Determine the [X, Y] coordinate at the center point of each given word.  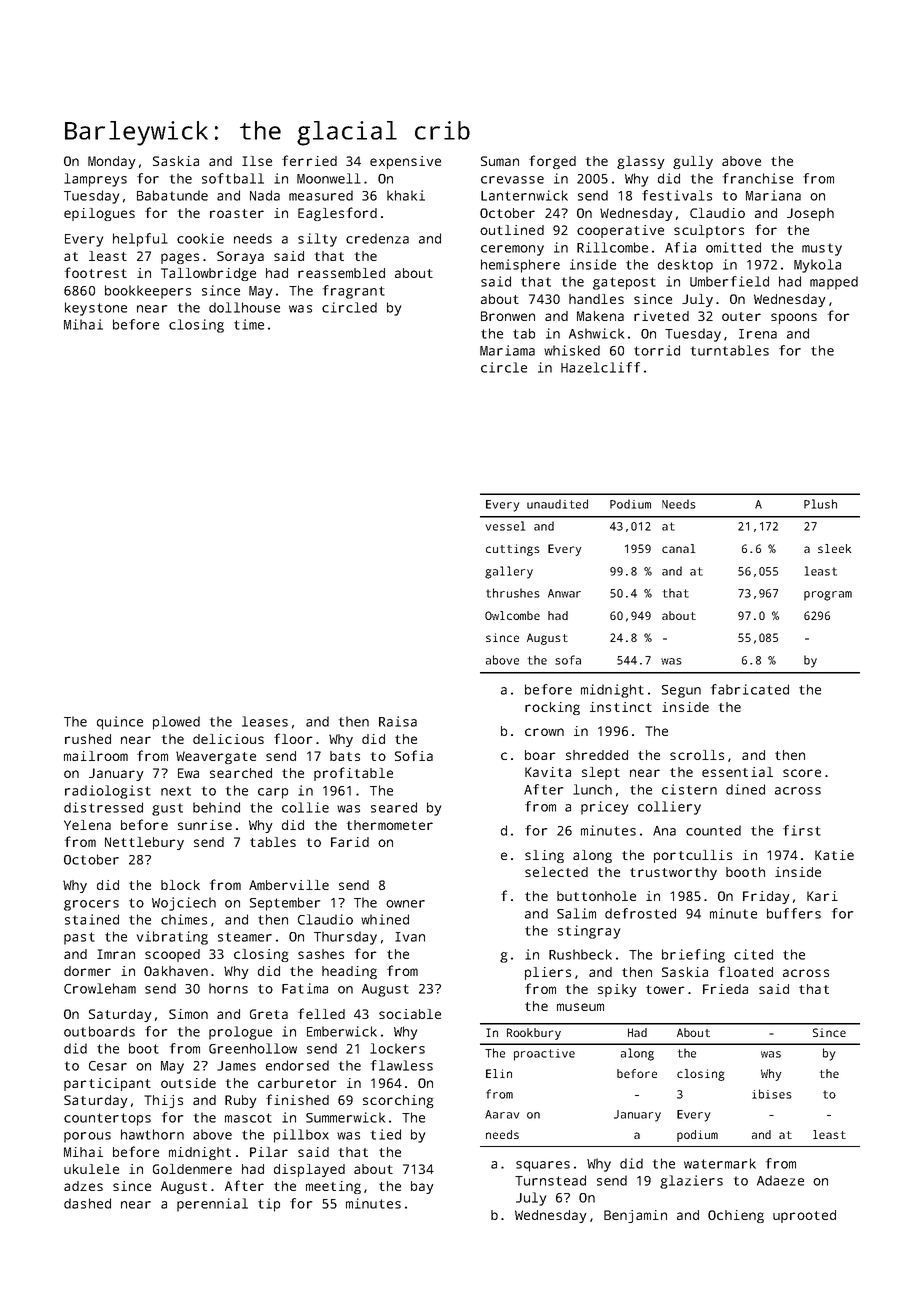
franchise [758, 178]
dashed [87, 1203]
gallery [509, 572]
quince [120, 723]
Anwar [564, 593]
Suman [500, 161]
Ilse [257, 161]
